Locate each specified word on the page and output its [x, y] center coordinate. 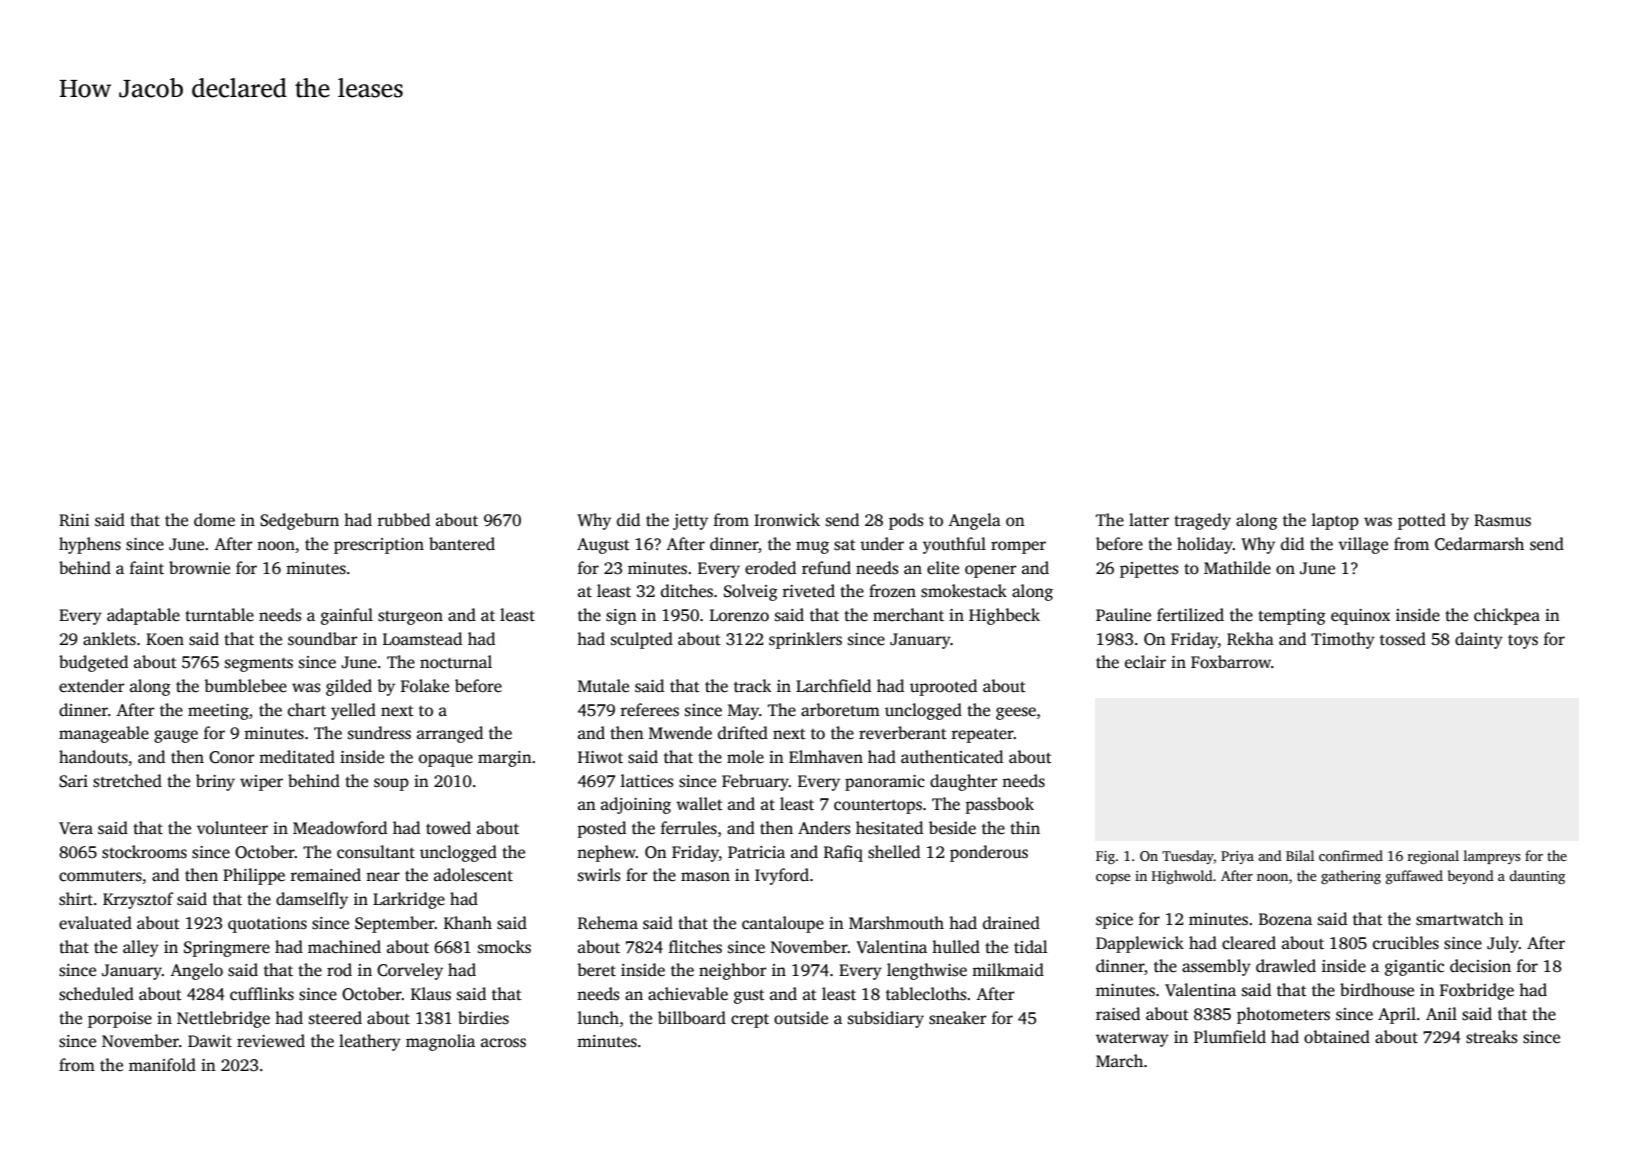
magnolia [440, 1042]
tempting [1292, 617]
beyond [1471, 877]
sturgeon [410, 617]
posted [601, 829]
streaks [1492, 1037]
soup [391, 784]
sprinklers [805, 640]
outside [801, 1018]
